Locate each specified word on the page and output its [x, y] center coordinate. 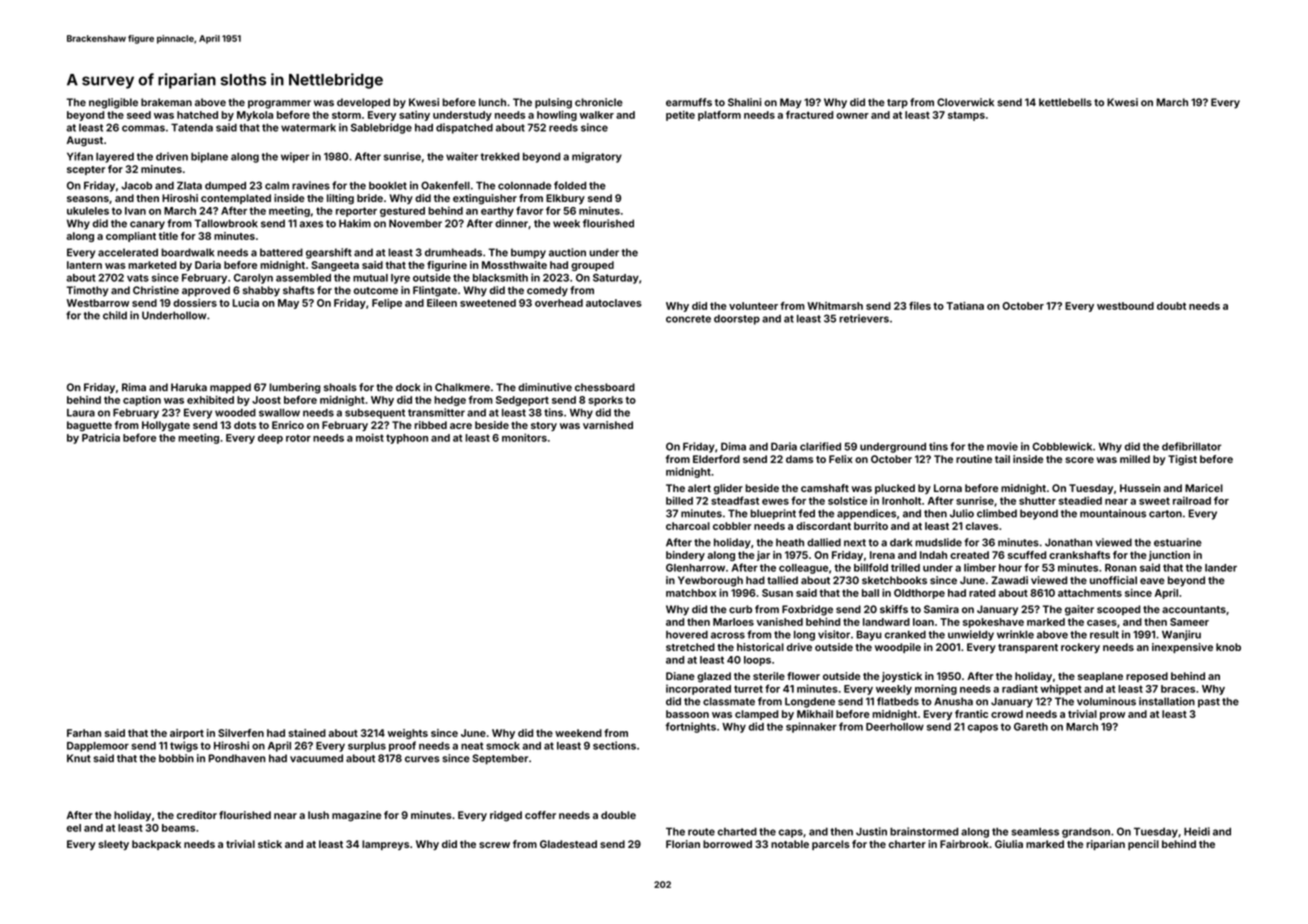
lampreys [385, 845]
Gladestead [568, 844]
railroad [1192, 500]
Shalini [744, 102]
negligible [113, 103]
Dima [733, 446]
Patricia [101, 437]
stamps [966, 116]
